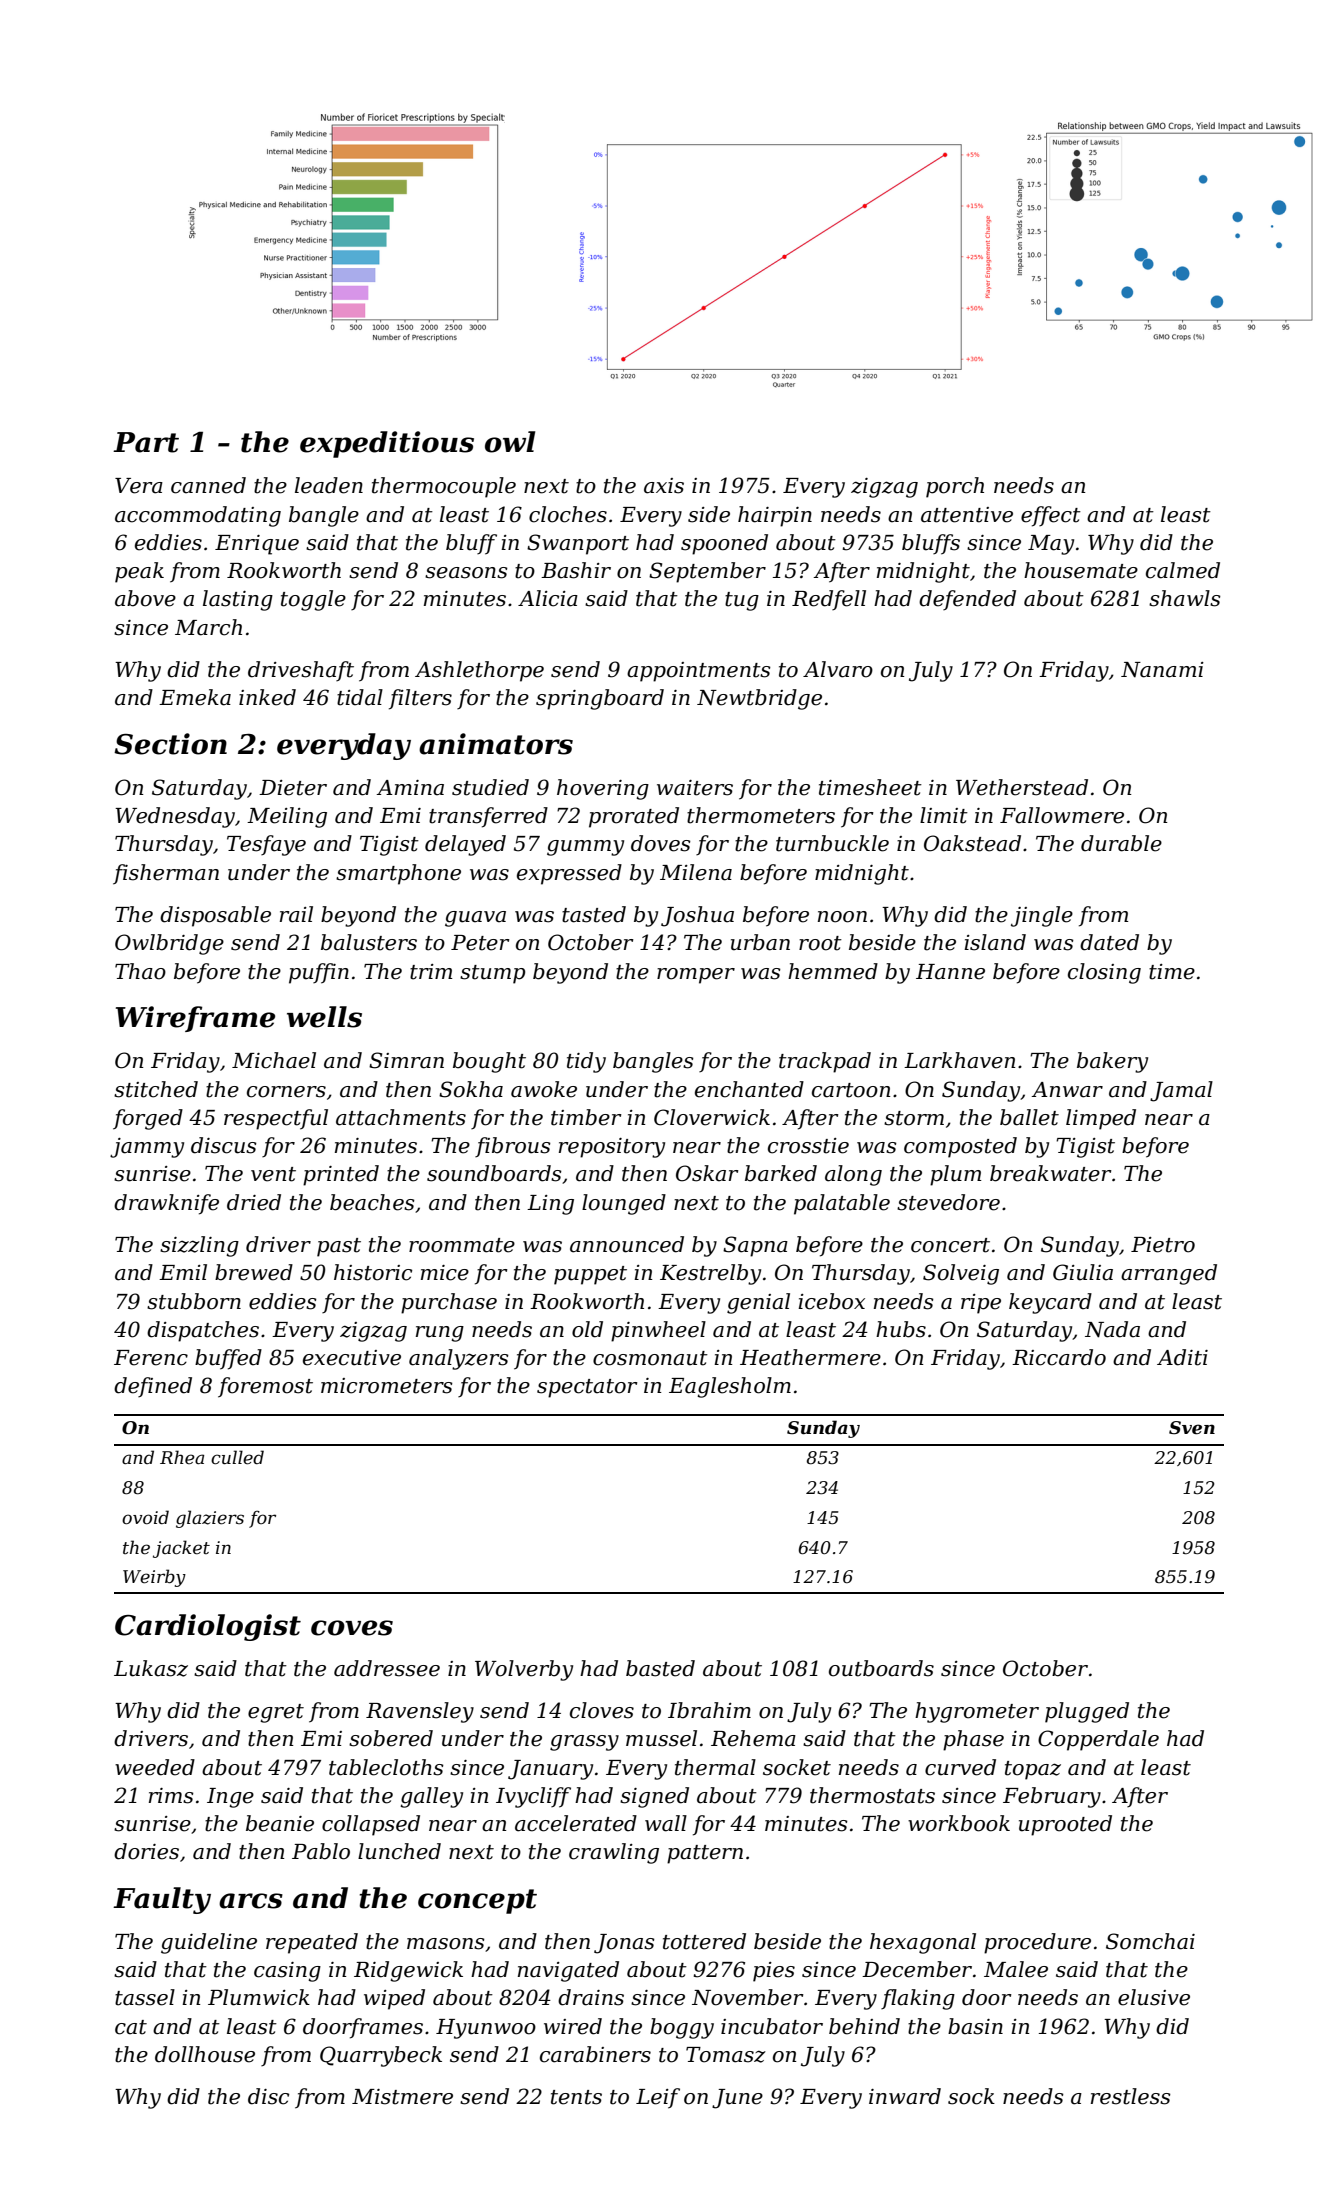  What do you see at coordinates (586, 1062) in the screenshot?
I see `tidy` at bounding box center [586, 1062].
